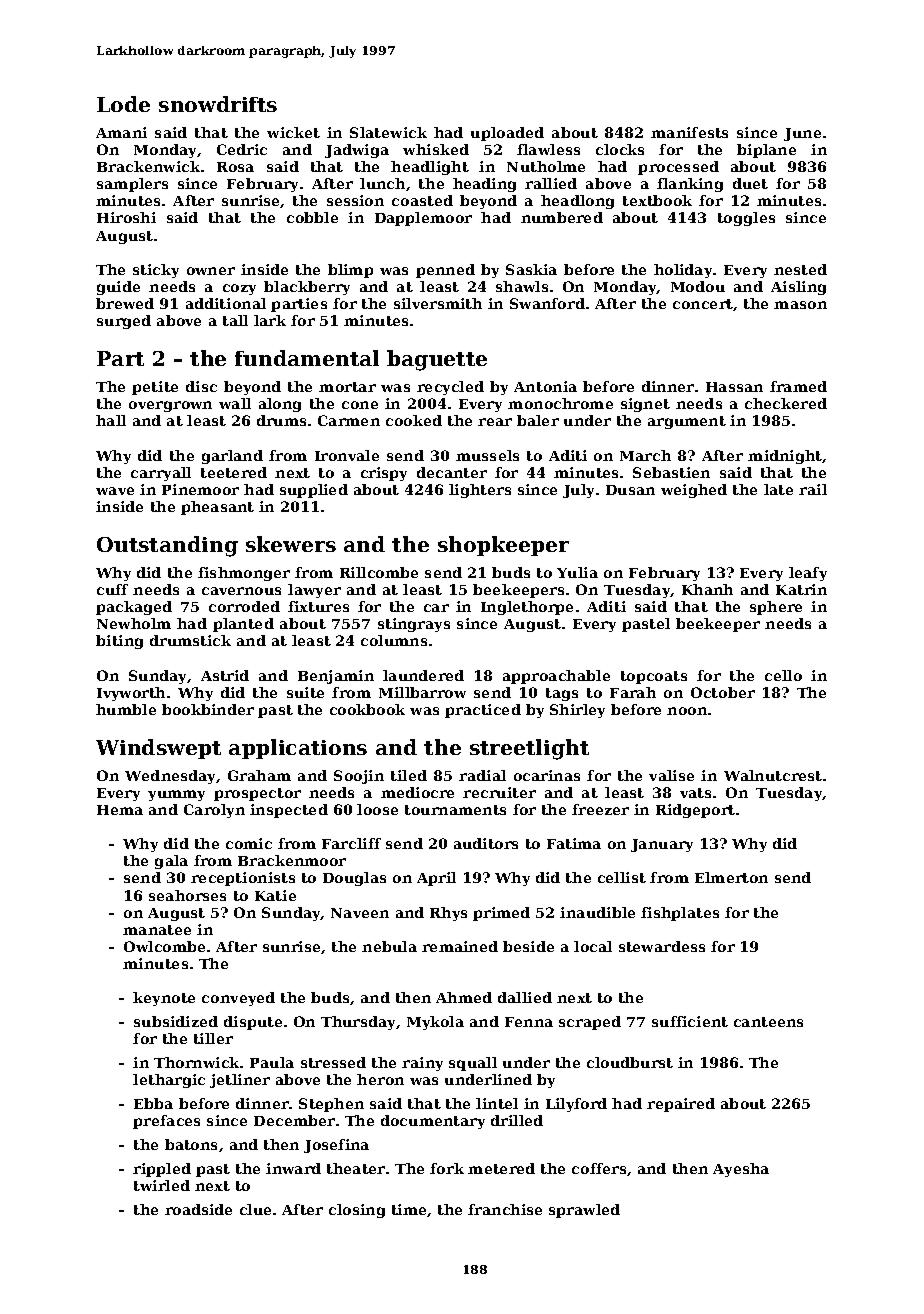  Describe the element at coordinates (126, 217) in the screenshot. I see `Hiroshi` at that location.
